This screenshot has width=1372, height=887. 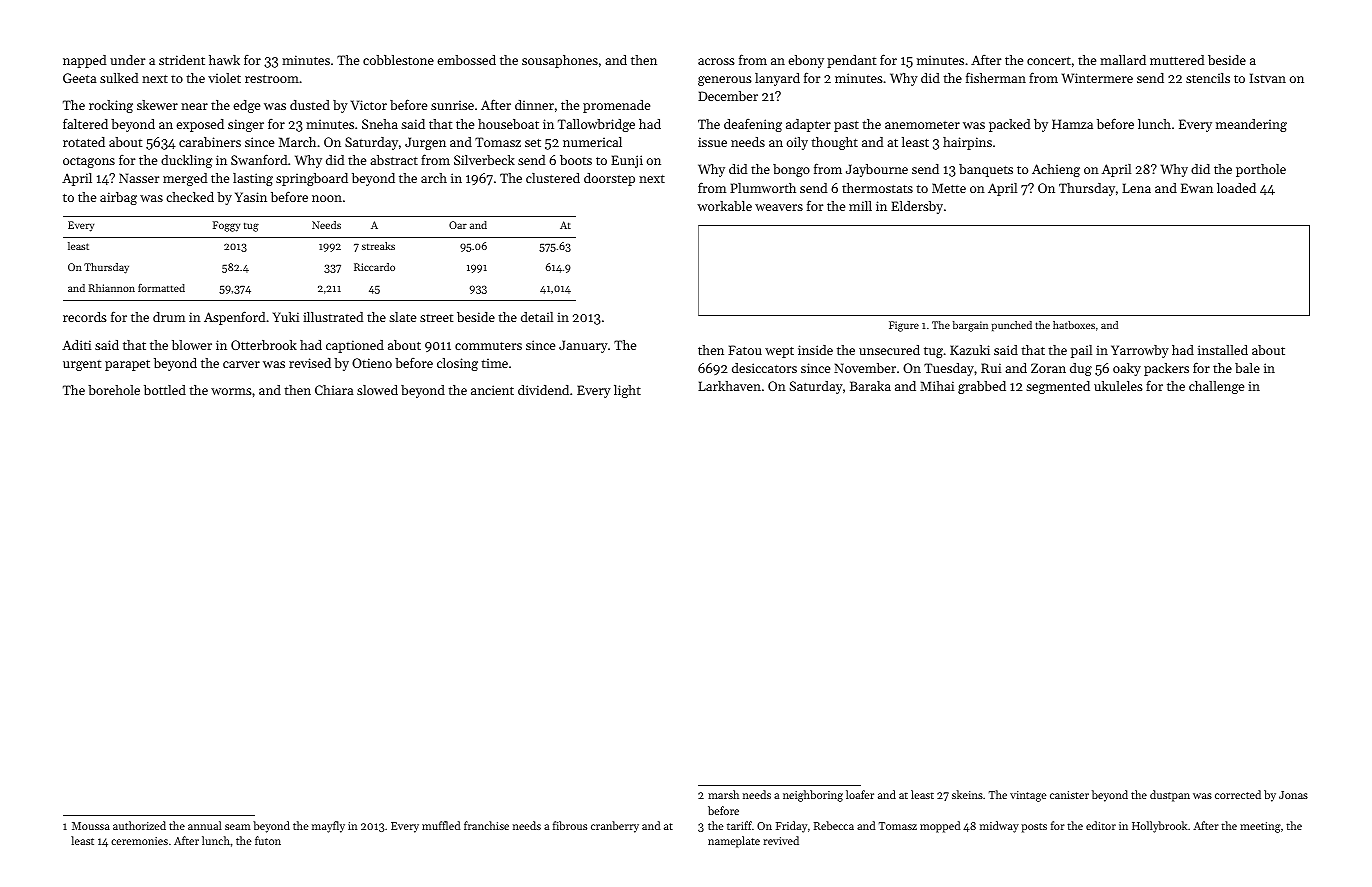 What do you see at coordinates (543, 390) in the screenshot?
I see `dividend` at bounding box center [543, 390].
